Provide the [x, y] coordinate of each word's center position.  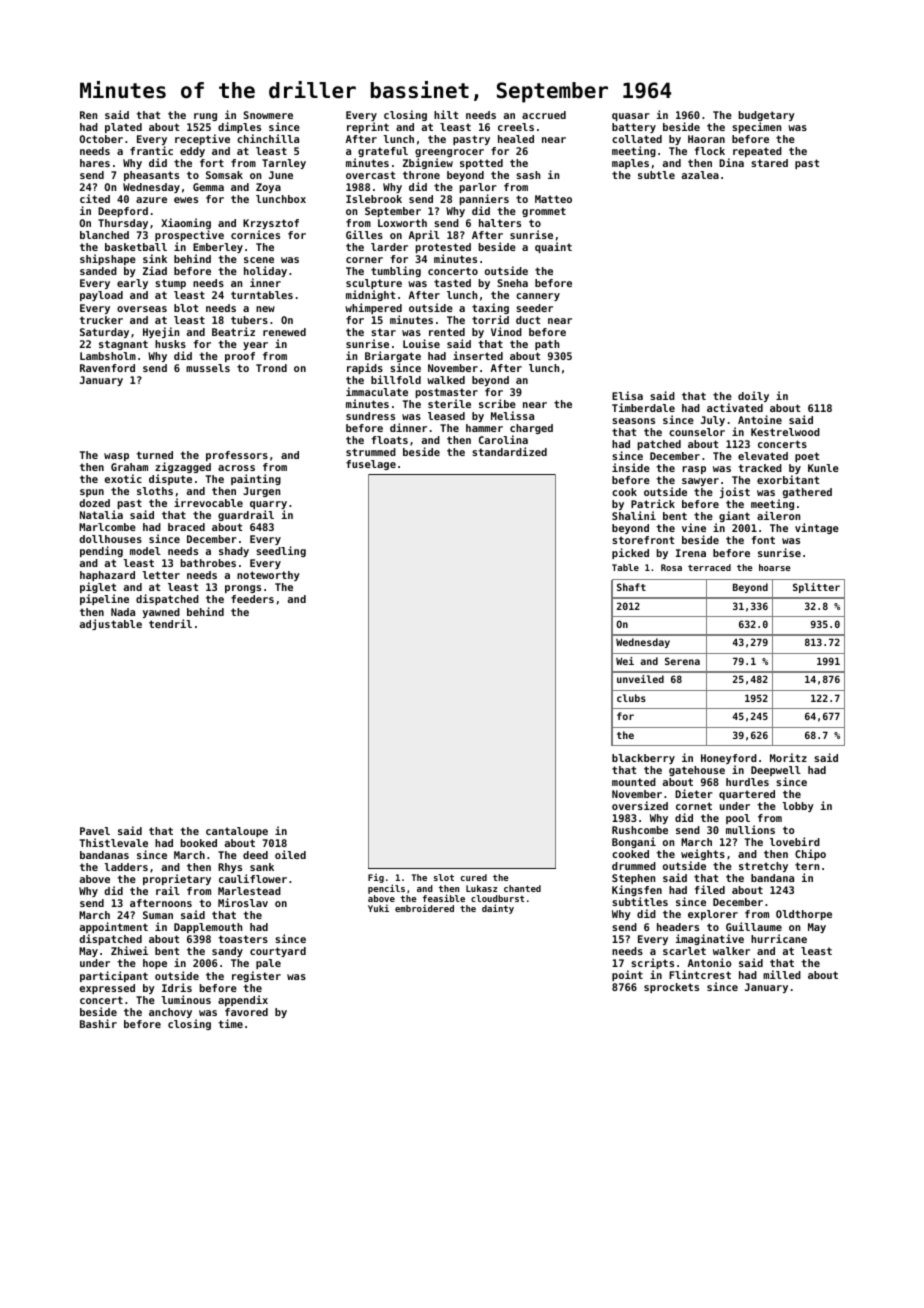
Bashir [98, 1023]
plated [123, 128]
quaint [553, 247]
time [230, 1023]
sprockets [671, 988]
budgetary [767, 116]
